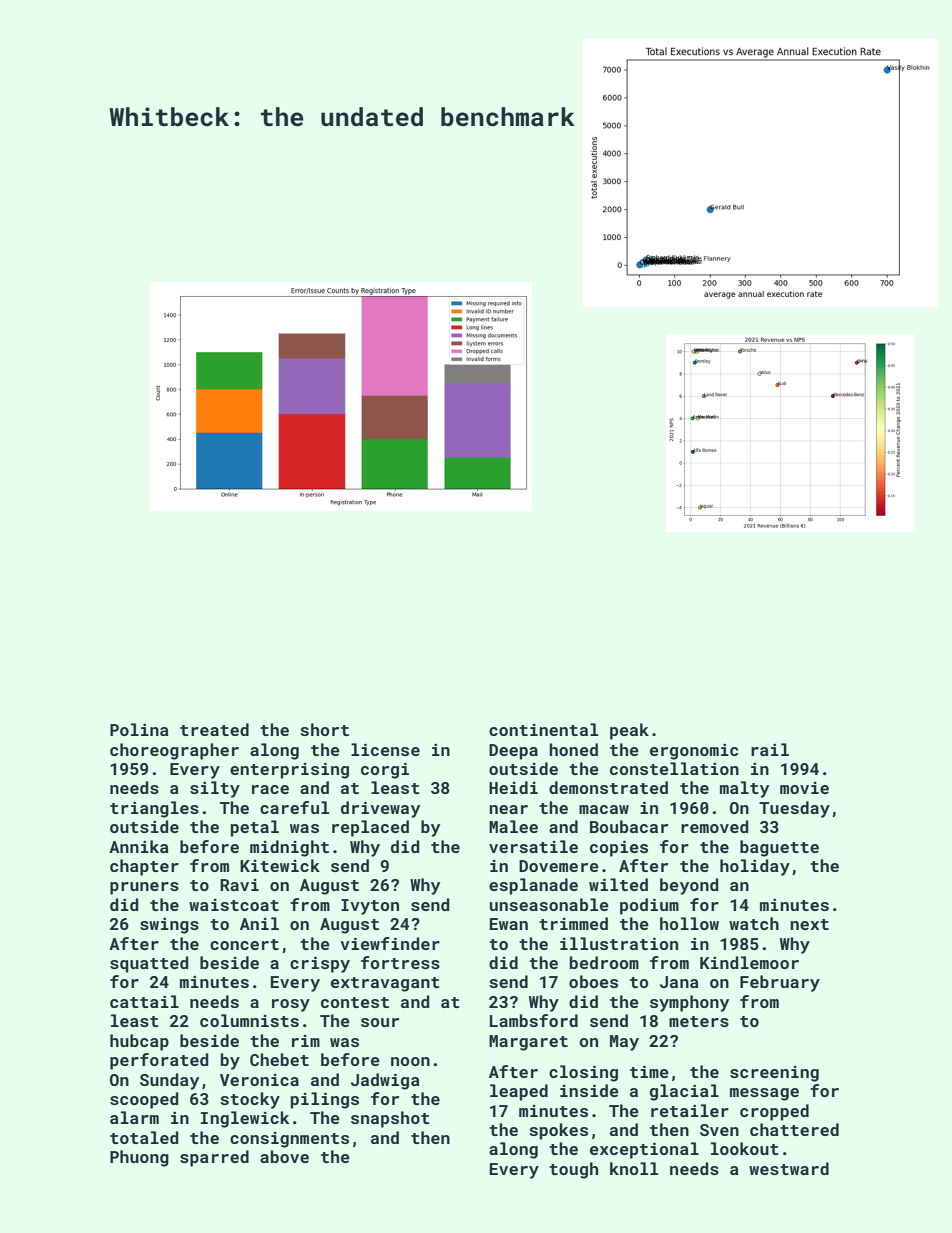 The image size is (952, 1233). What do you see at coordinates (324, 729) in the image?
I see `short` at bounding box center [324, 729].
